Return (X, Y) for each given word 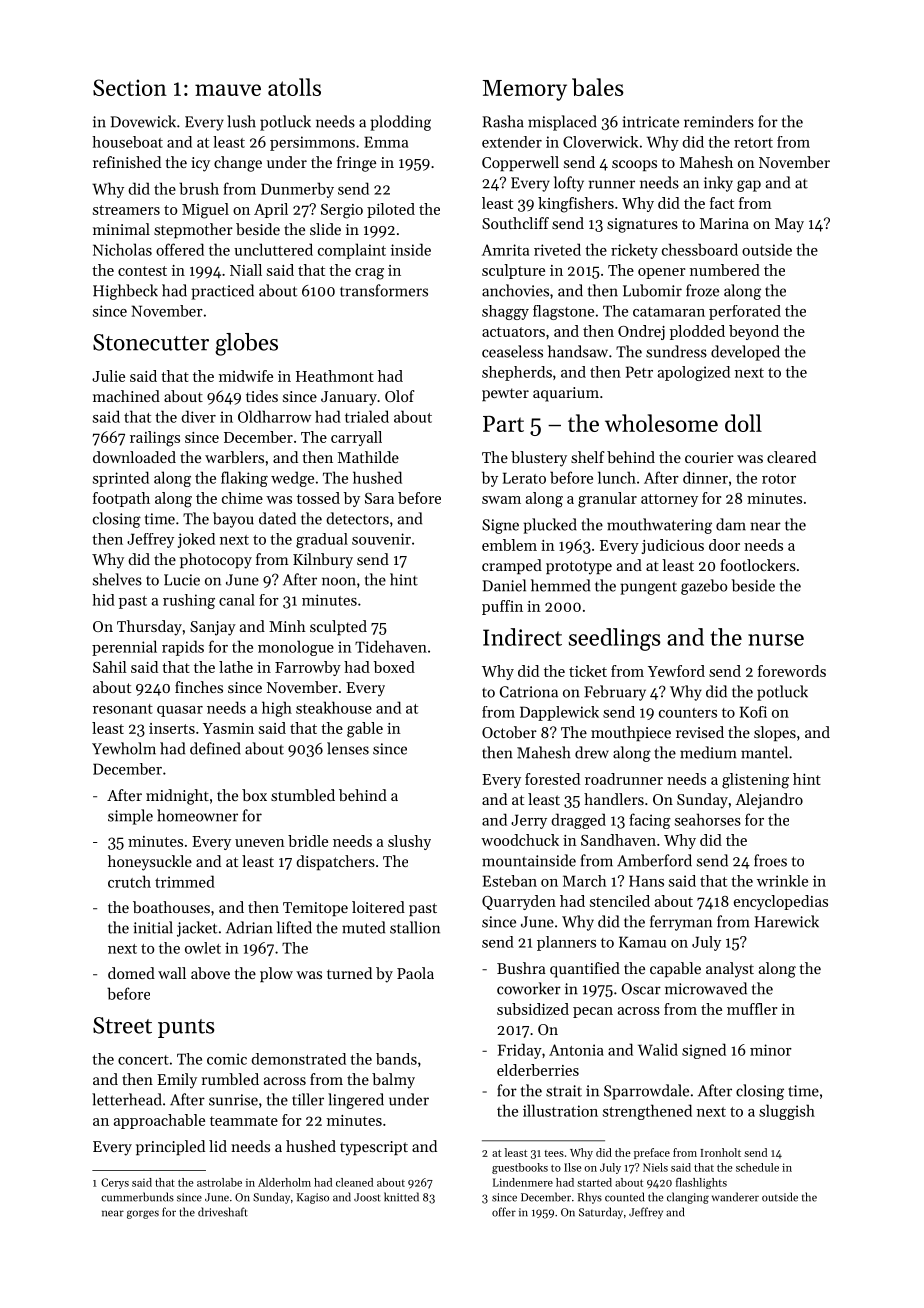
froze (702, 290)
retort (753, 143)
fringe (356, 164)
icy (200, 164)
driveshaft (223, 1212)
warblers (234, 457)
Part (503, 424)
